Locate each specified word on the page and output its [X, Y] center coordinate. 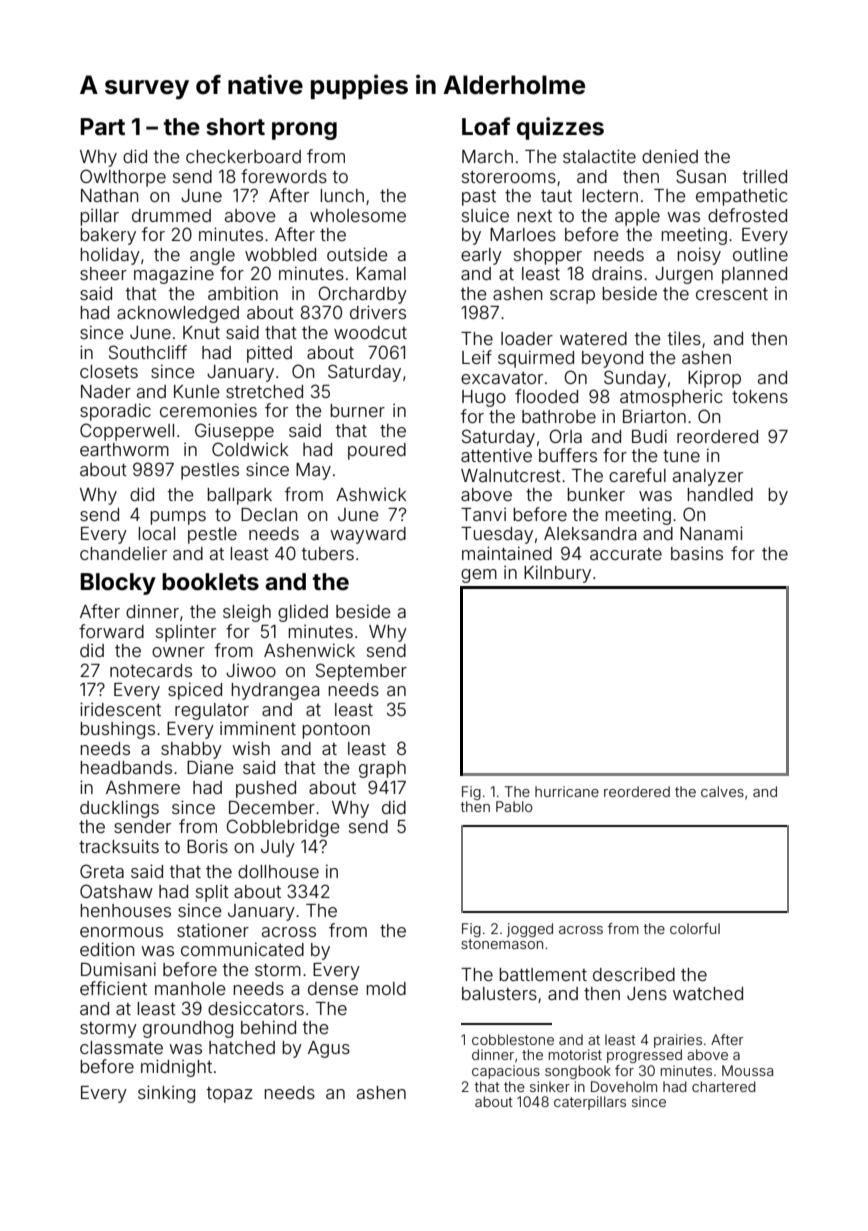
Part [103, 127]
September [361, 672]
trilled [765, 176]
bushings [117, 730]
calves [722, 791]
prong [304, 131]
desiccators [256, 1008]
